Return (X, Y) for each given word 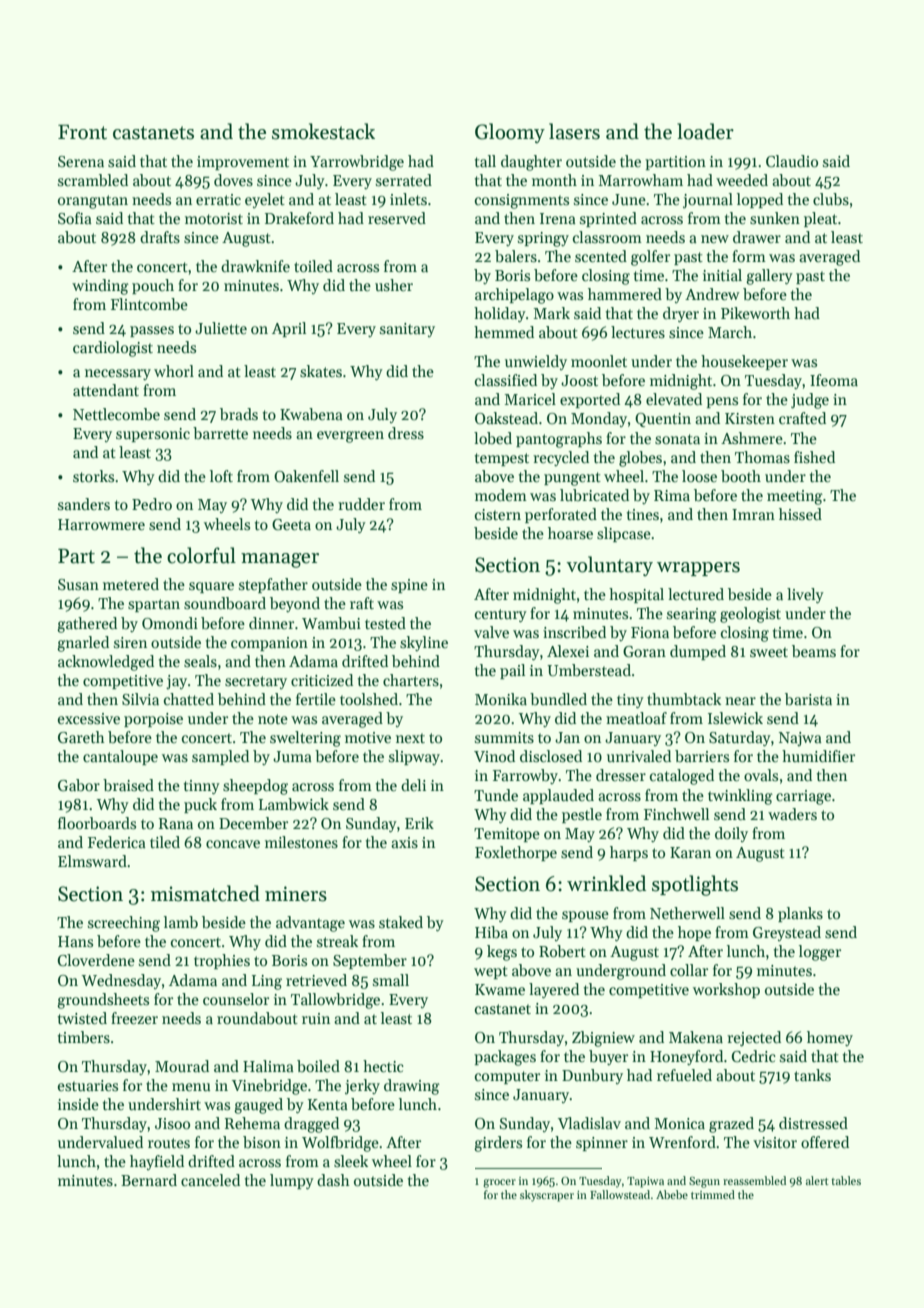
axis (404, 843)
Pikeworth (755, 313)
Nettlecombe (116, 414)
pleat (820, 219)
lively (805, 595)
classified (506, 380)
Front (82, 132)
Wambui (331, 623)
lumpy (292, 1181)
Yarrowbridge (357, 163)
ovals (761, 775)
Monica (680, 1123)
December (253, 823)
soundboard (225, 603)
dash (333, 1180)
